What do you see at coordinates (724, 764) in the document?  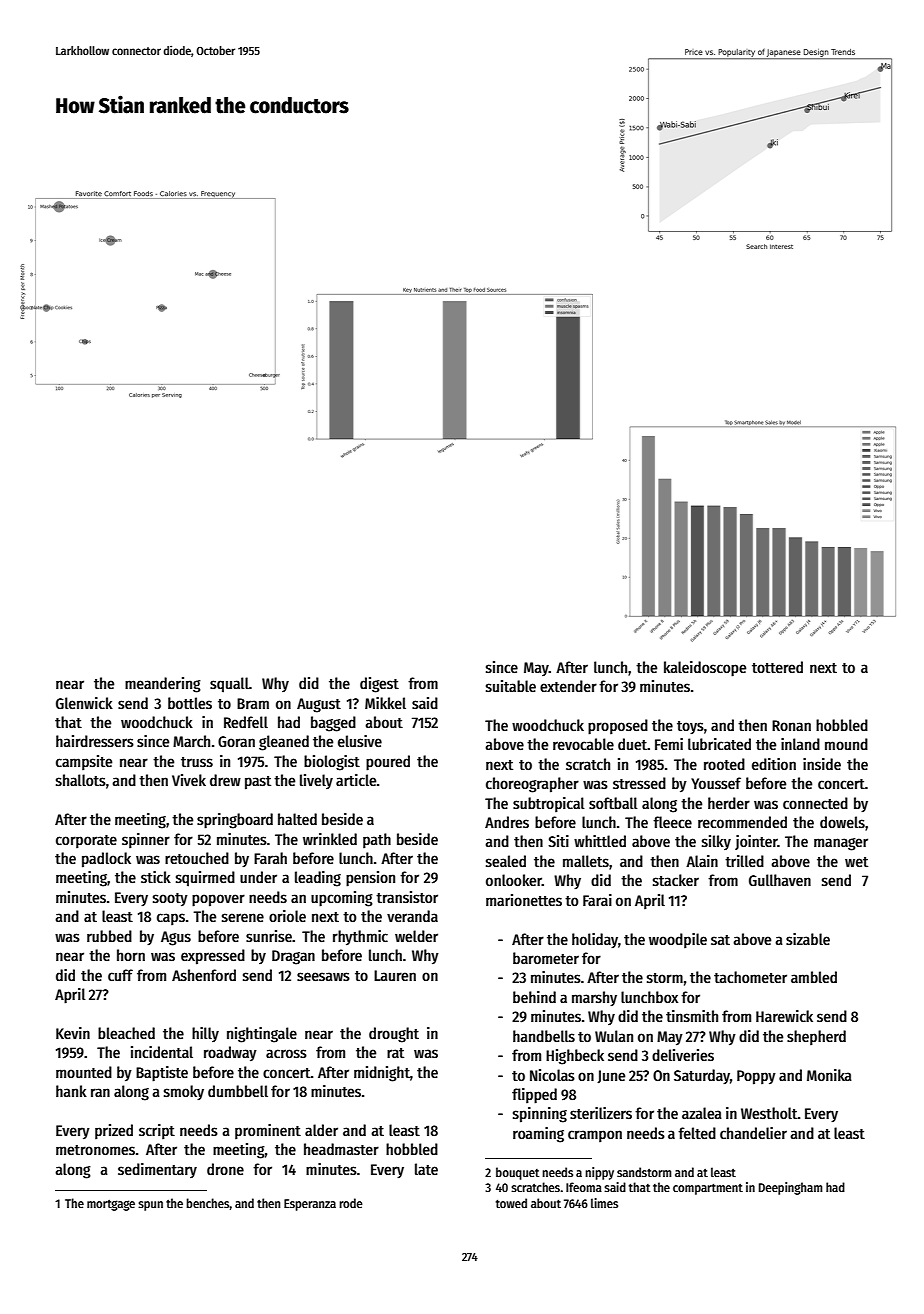 I see `rooted` at bounding box center [724, 764].
